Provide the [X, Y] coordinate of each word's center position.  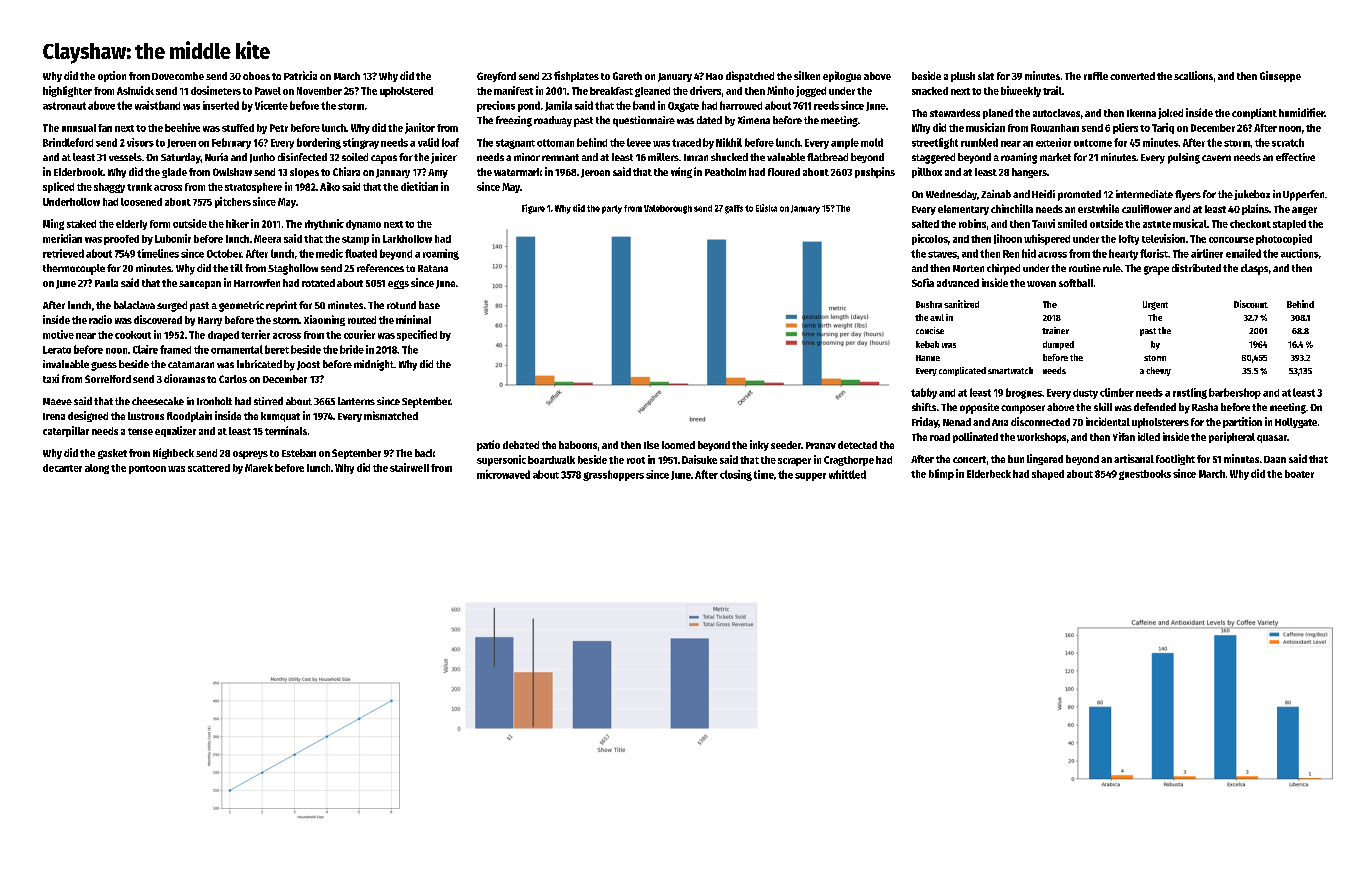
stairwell [409, 467]
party [612, 209]
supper [810, 477]
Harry [210, 321]
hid [1029, 253]
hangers [1029, 173]
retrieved [63, 253]
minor [527, 157]
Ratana [433, 268]
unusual [79, 128]
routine [1085, 268]
